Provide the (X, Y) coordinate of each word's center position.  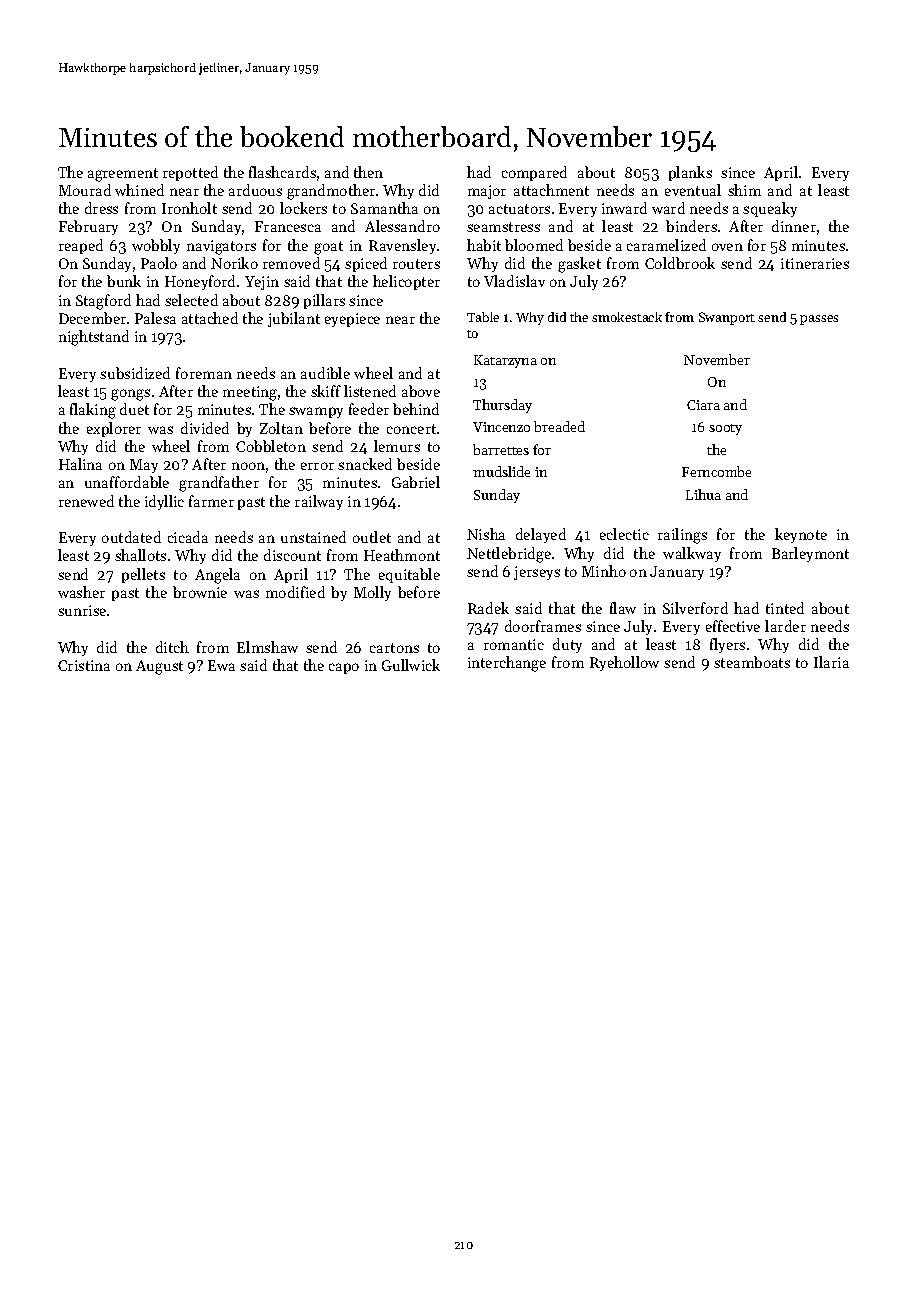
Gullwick (411, 665)
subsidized (135, 373)
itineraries (815, 263)
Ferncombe (716, 471)
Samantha (384, 208)
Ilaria (831, 662)
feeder (369, 409)
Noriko (234, 263)
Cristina (84, 665)
